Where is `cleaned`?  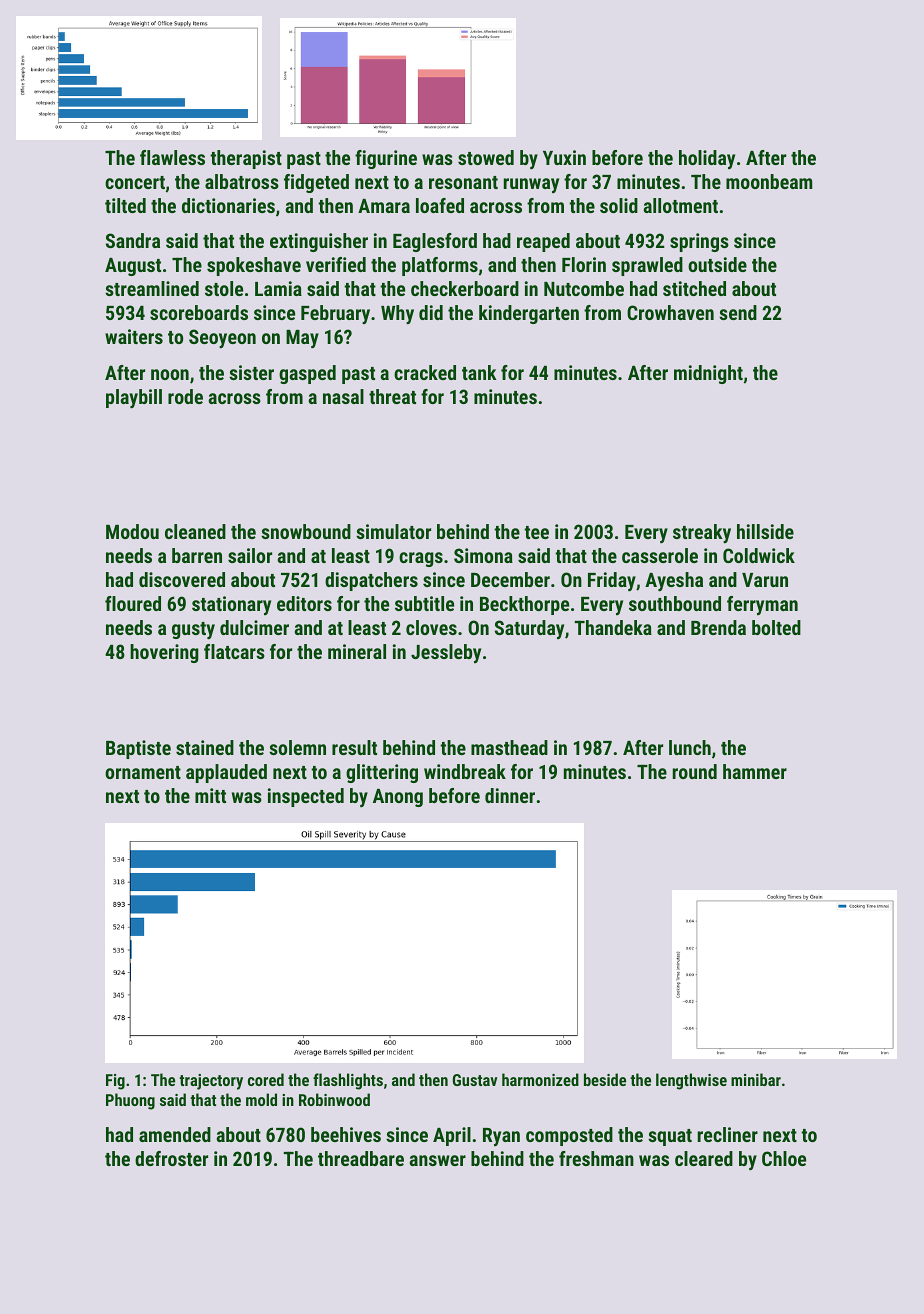
cleaned is located at coordinates (195, 531).
